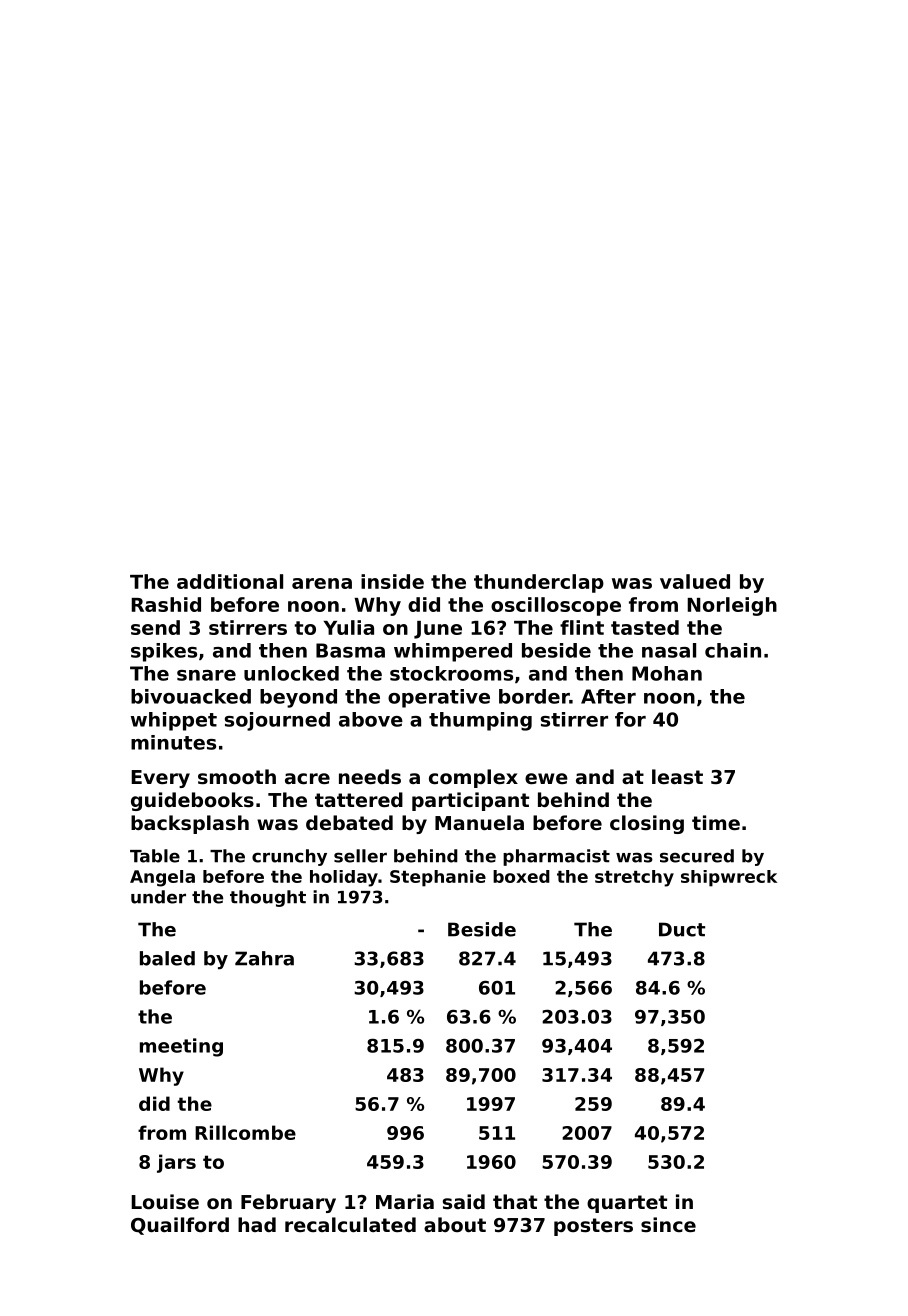 Image resolution: width=908 pixels, height=1316 pixels. What do you see at coordinates (479, 822) in the screenshot?
I see `Manuela` at bounding box center [479, 822].
